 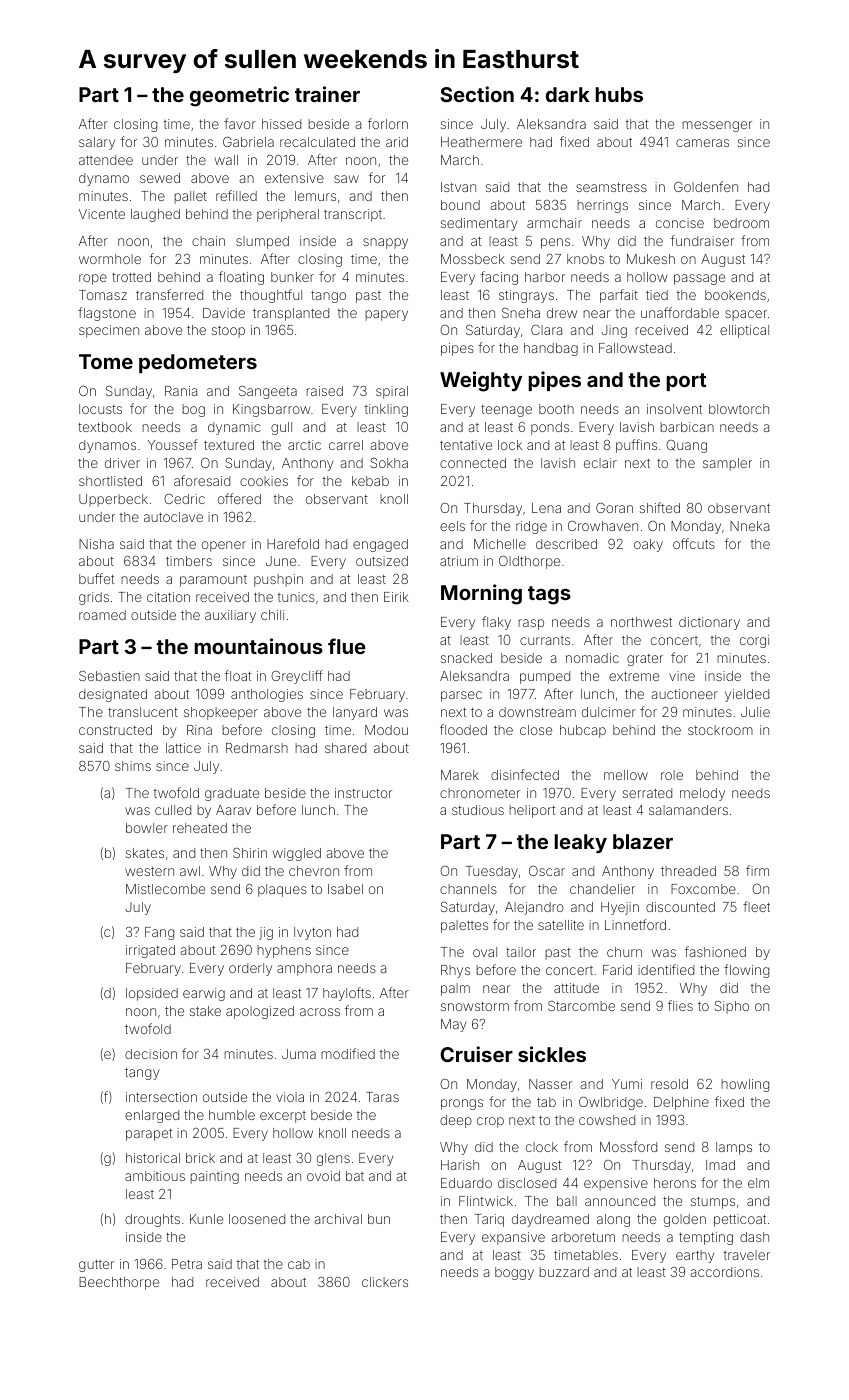 I want to click on wall, so click(x=226, y=160).
